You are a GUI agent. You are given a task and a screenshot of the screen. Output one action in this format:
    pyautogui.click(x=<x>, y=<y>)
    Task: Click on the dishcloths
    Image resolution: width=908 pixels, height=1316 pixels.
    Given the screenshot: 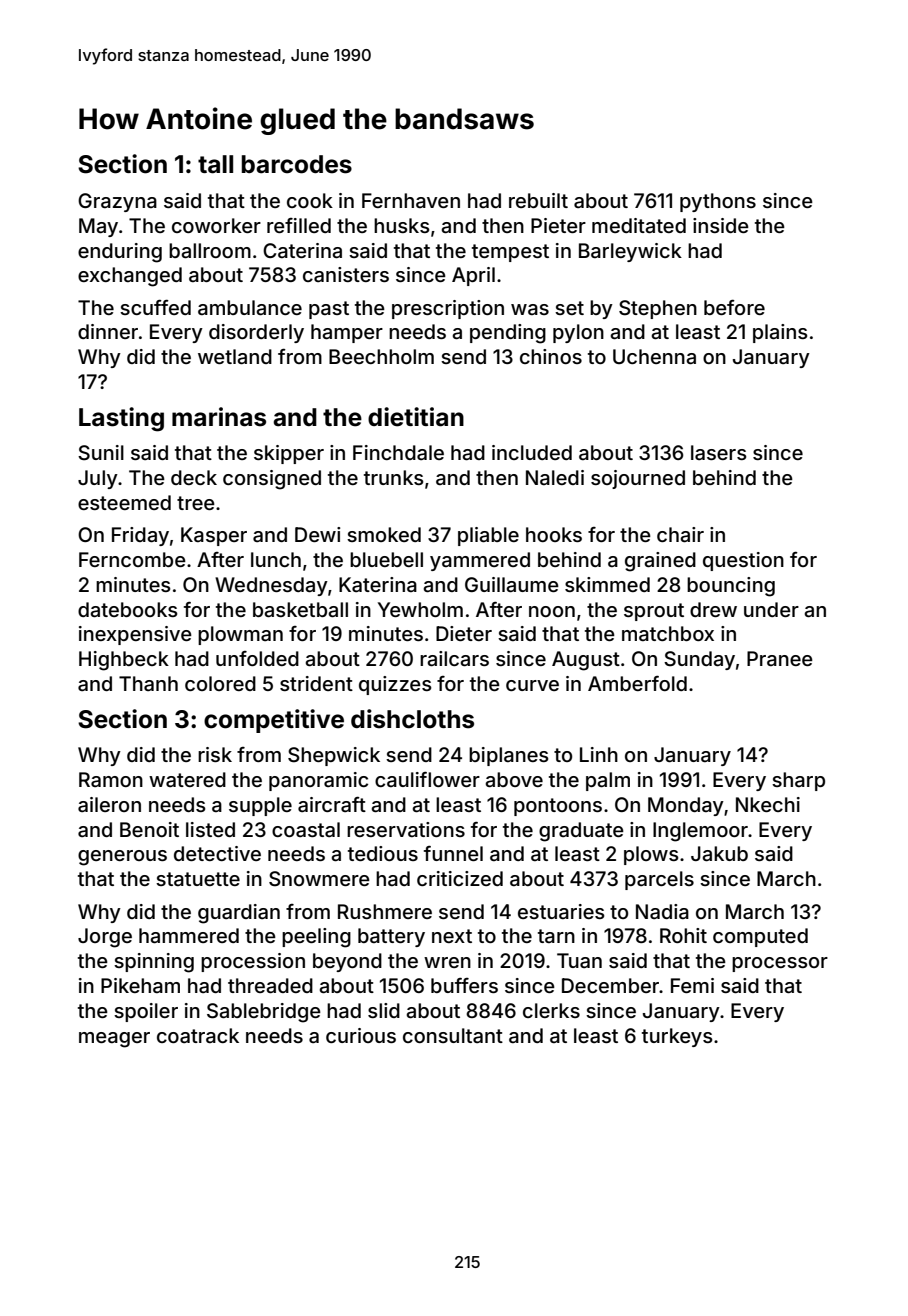 What is the action you would take?
    pyautogui.click(x=412, y=719)
